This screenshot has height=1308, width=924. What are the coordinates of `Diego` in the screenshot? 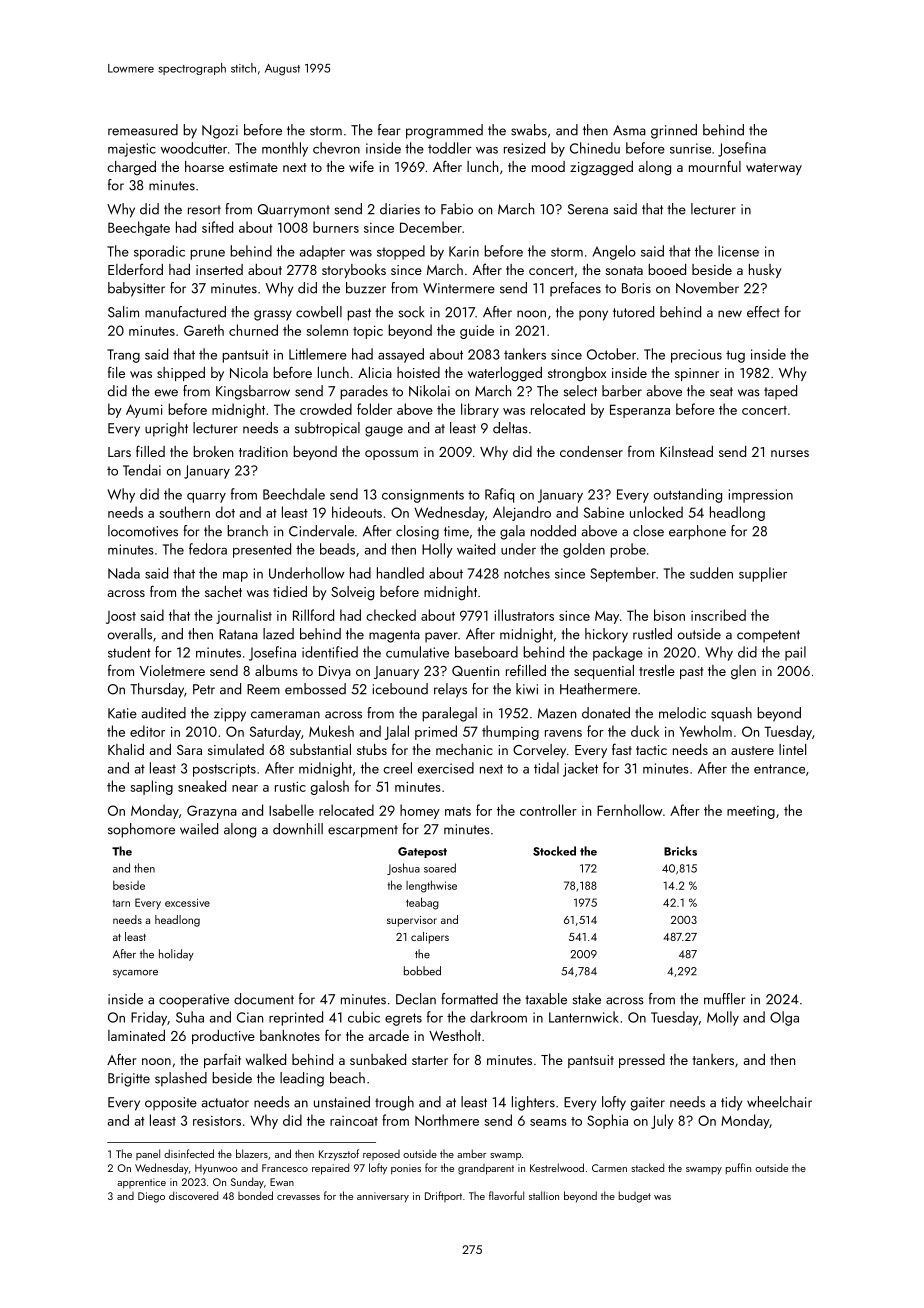 It's located at (151, 1197).
